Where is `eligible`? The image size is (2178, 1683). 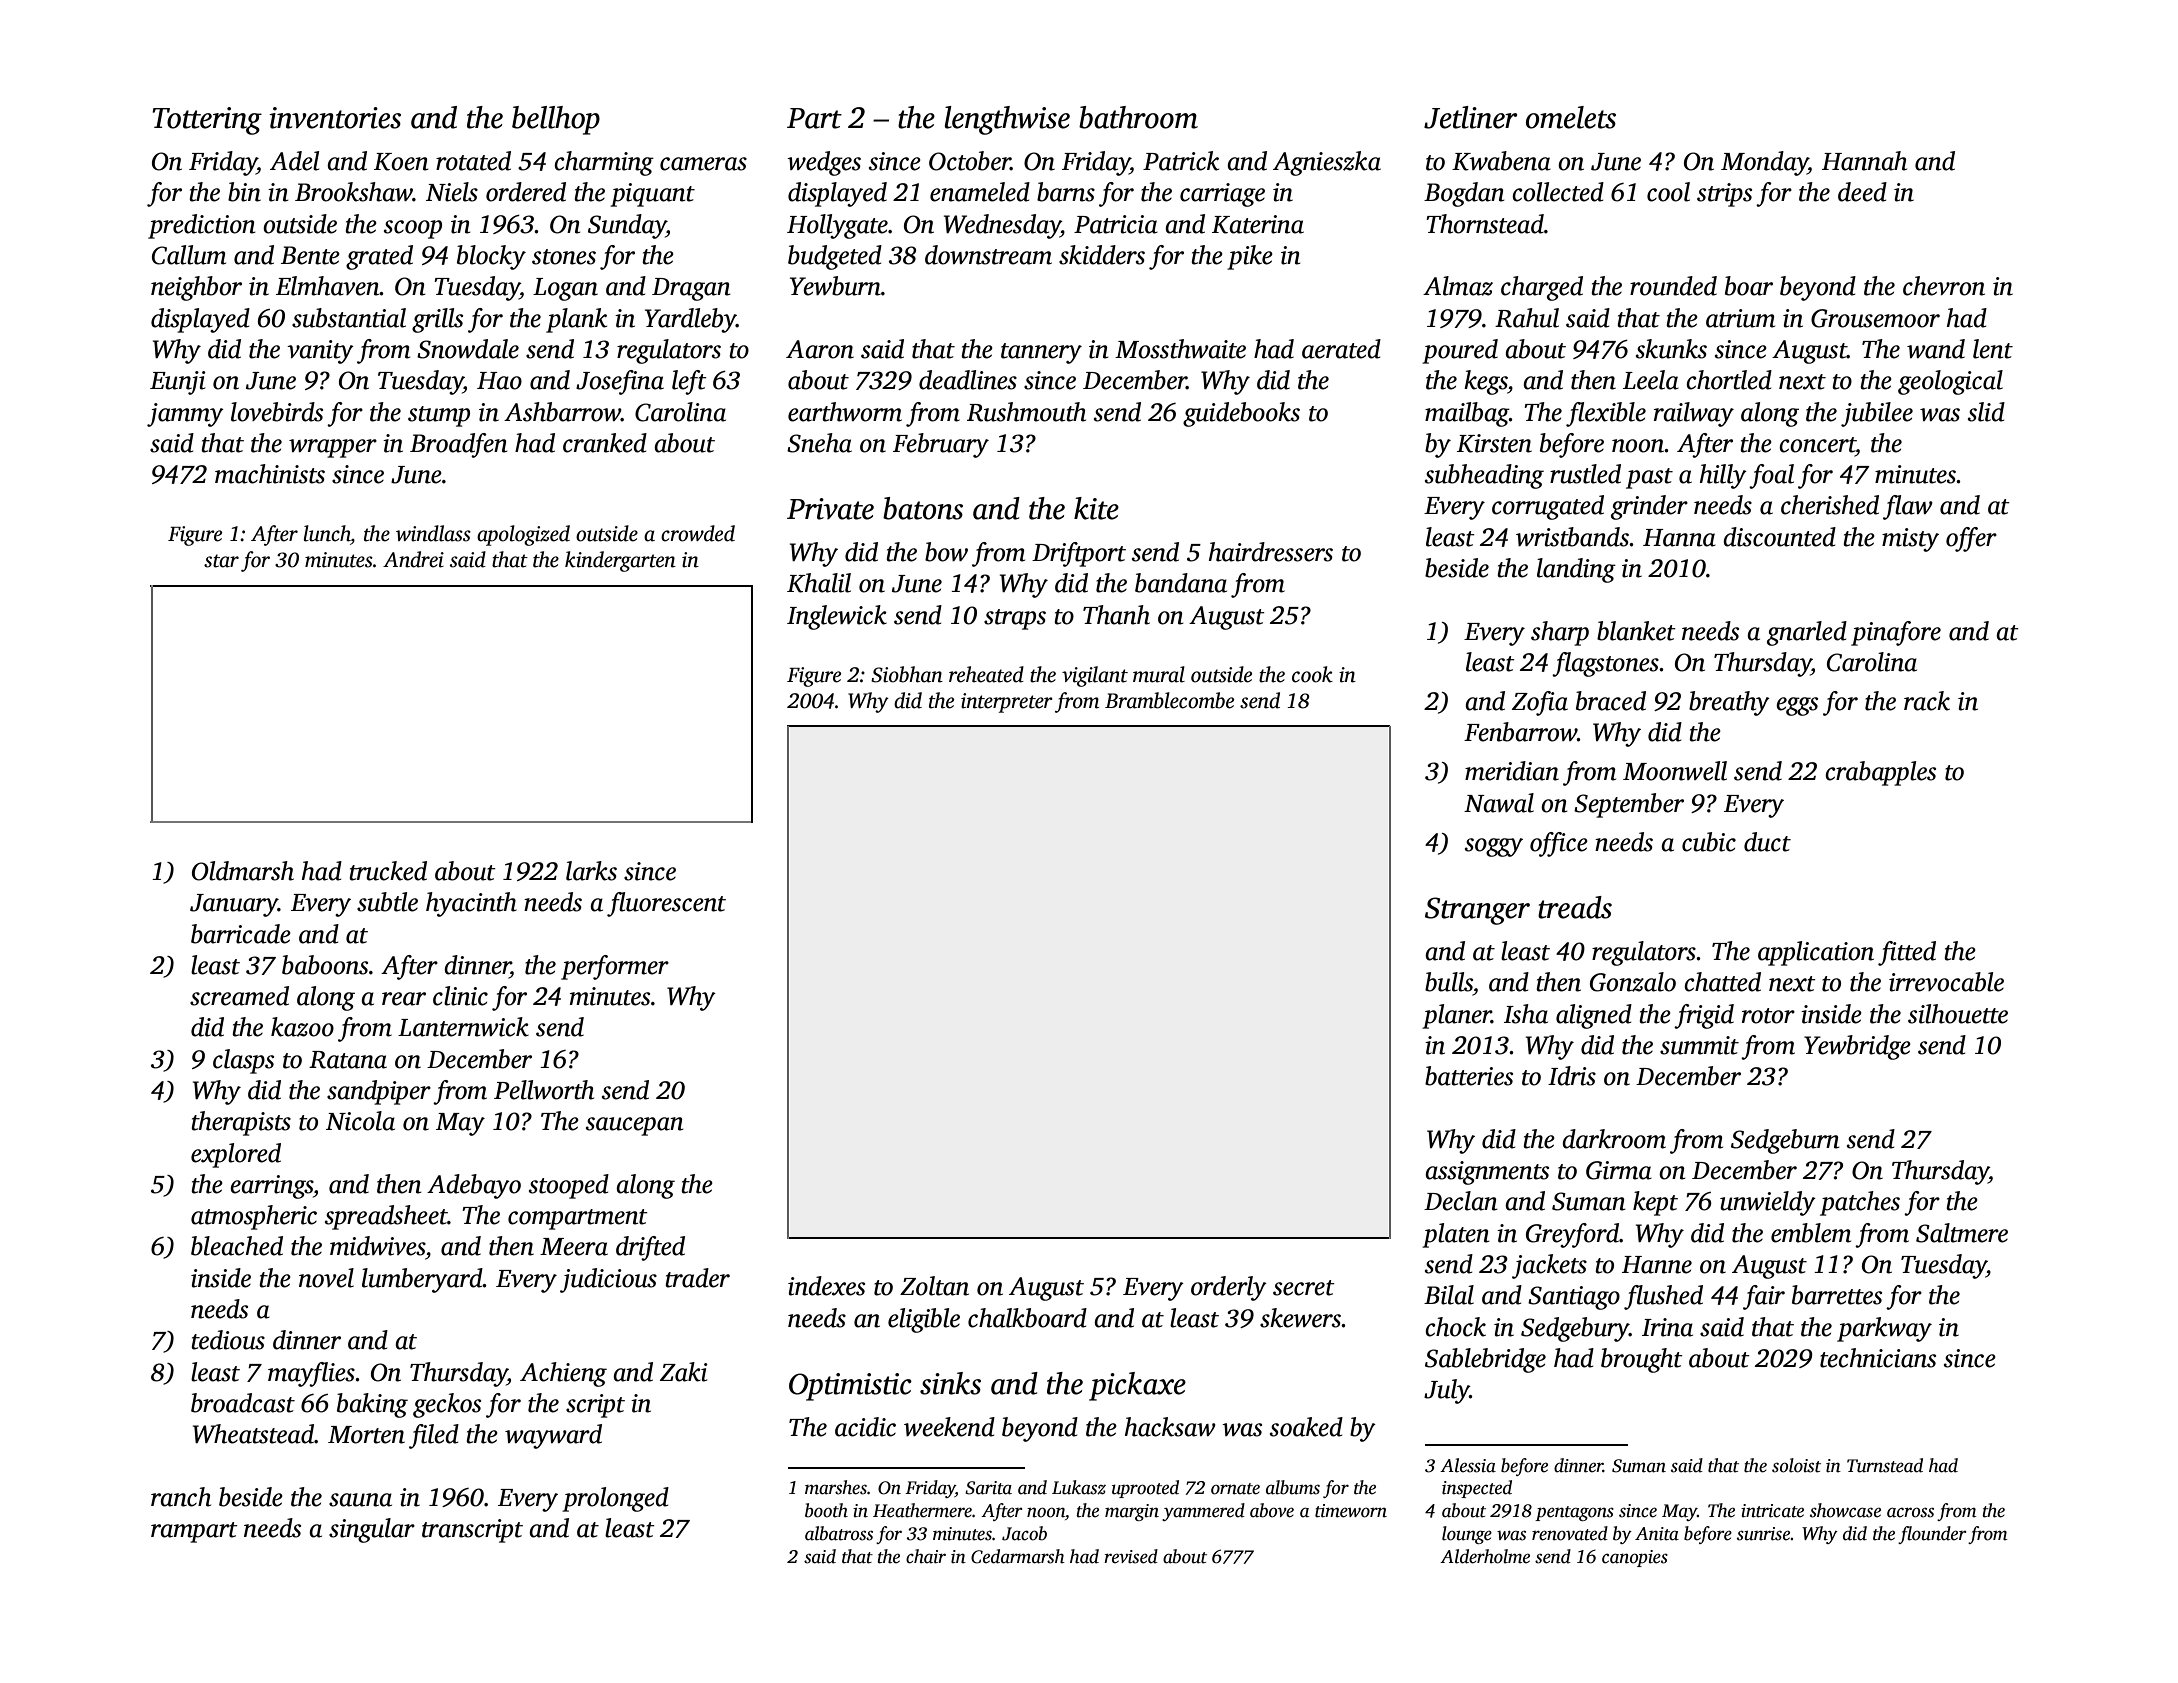 eligible is located at coordinates (924, 1320).
